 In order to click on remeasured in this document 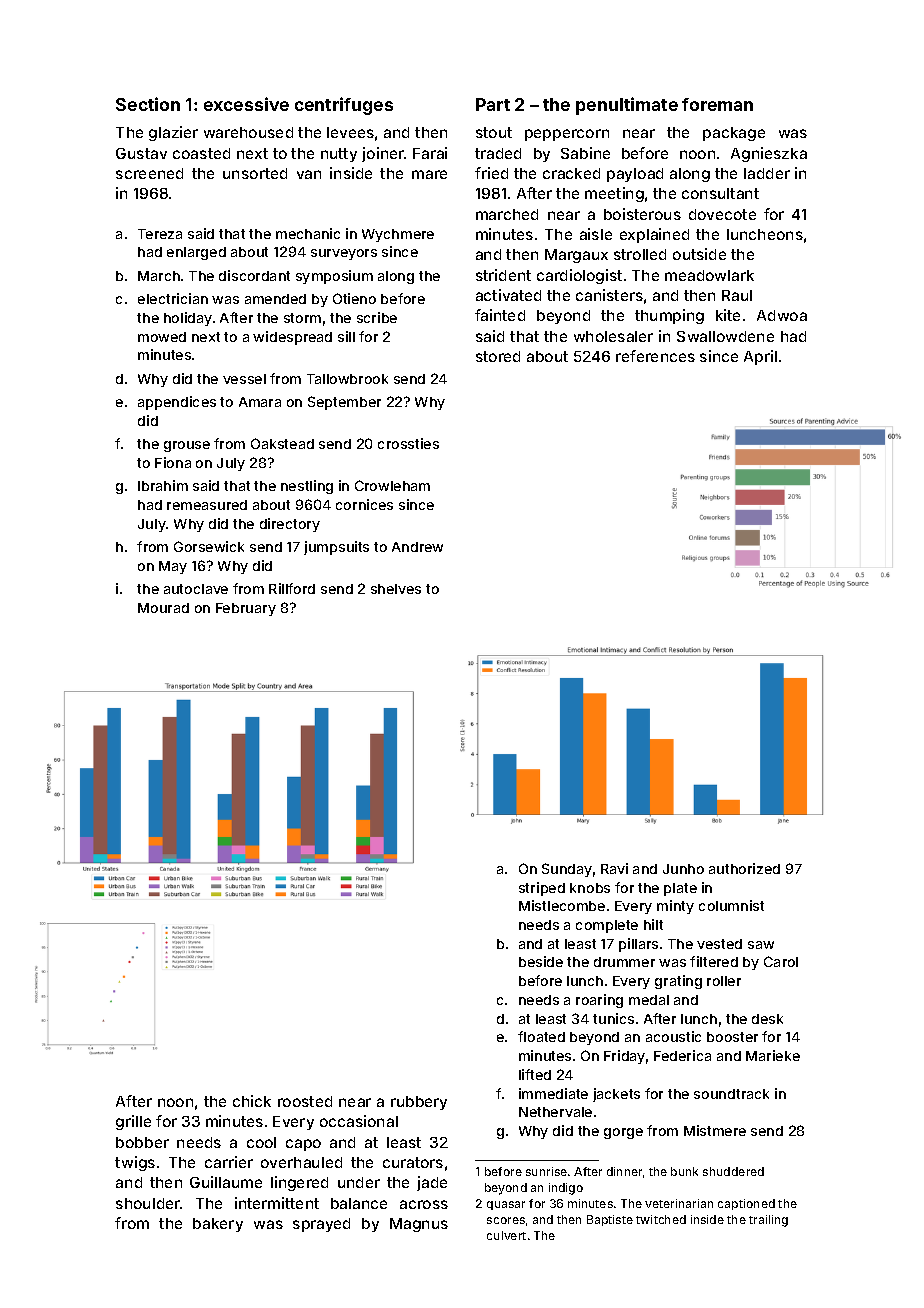, I will do `click(207, 505)`.
